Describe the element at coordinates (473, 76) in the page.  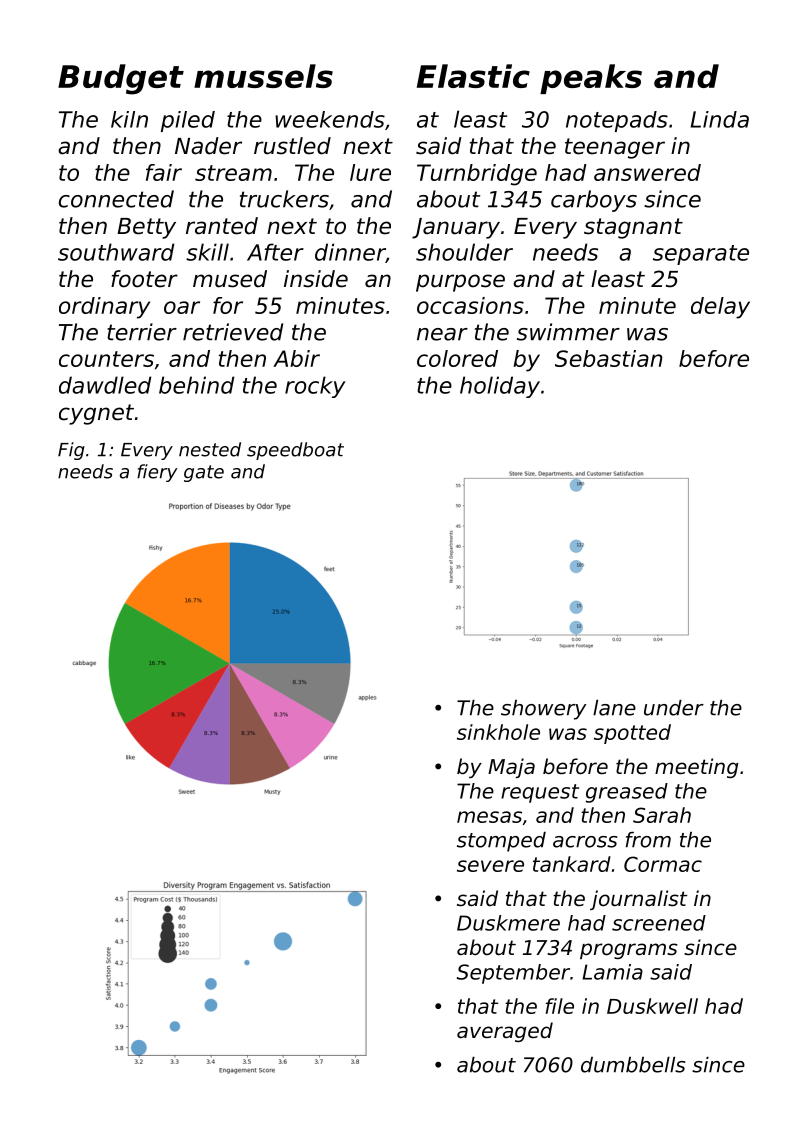
I see `Elastic` at that location.
